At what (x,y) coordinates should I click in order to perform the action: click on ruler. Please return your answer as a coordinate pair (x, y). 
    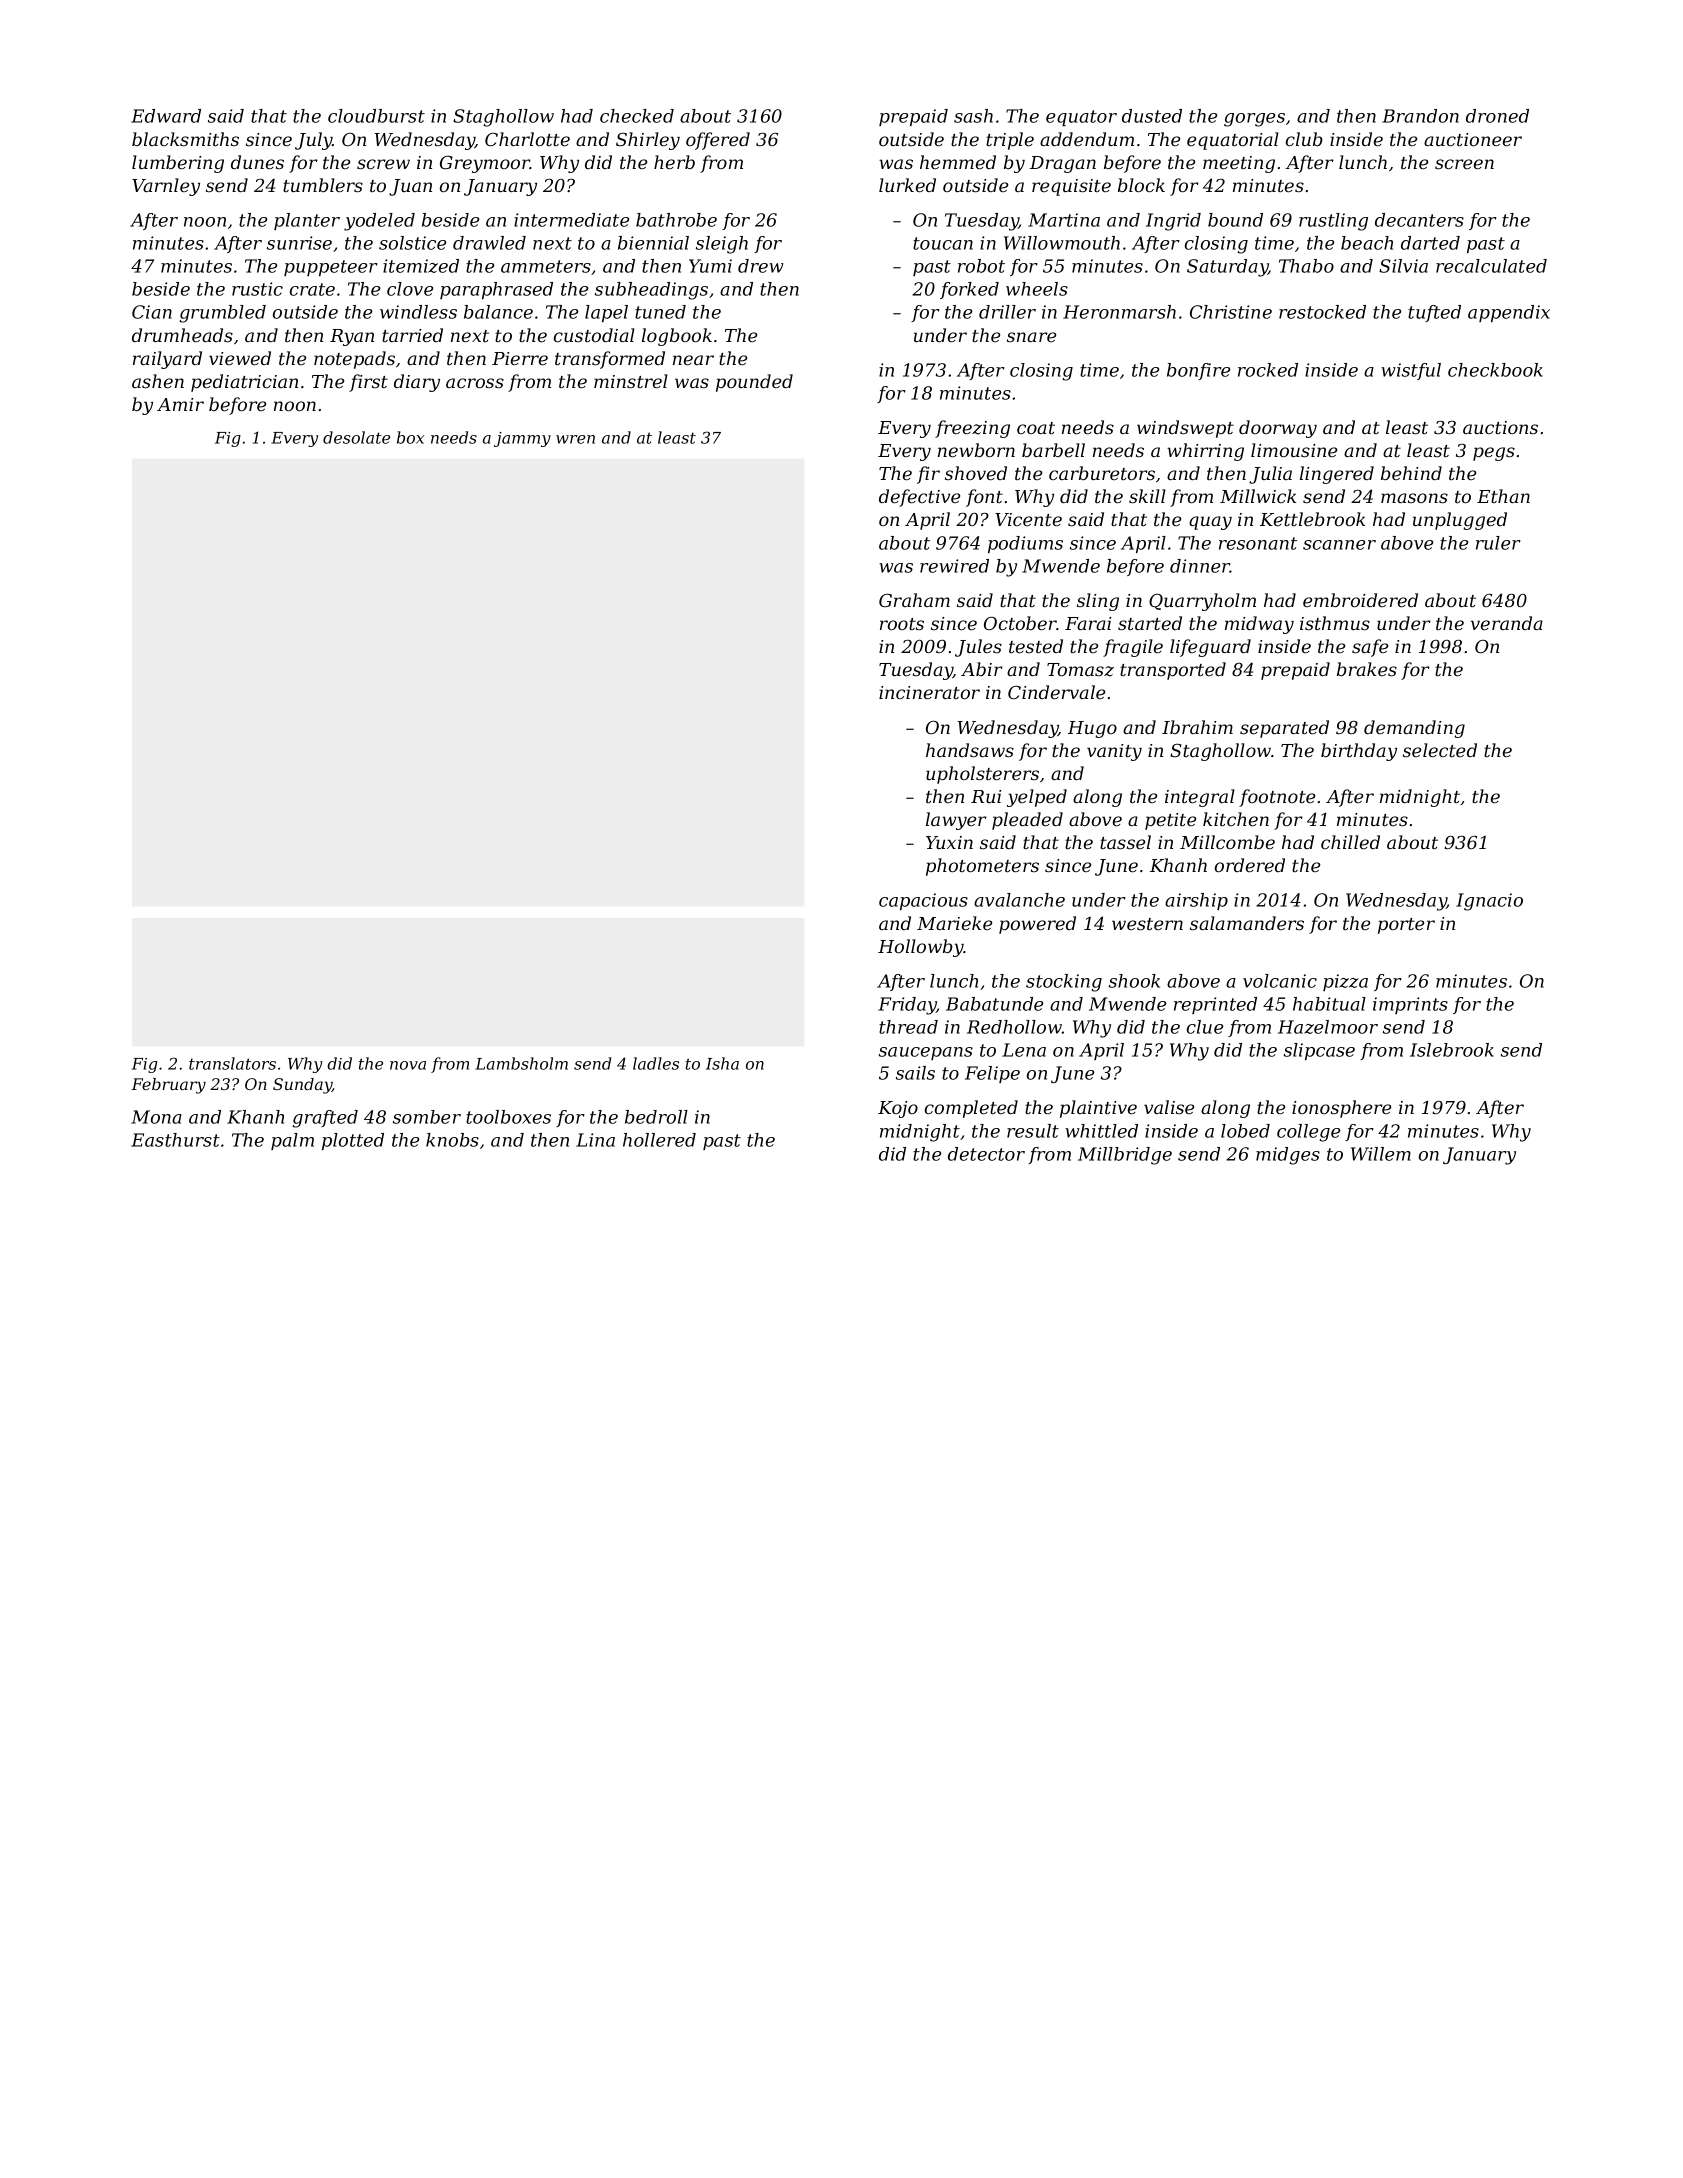
    Looking at the image, I should click on (1498, 543).
